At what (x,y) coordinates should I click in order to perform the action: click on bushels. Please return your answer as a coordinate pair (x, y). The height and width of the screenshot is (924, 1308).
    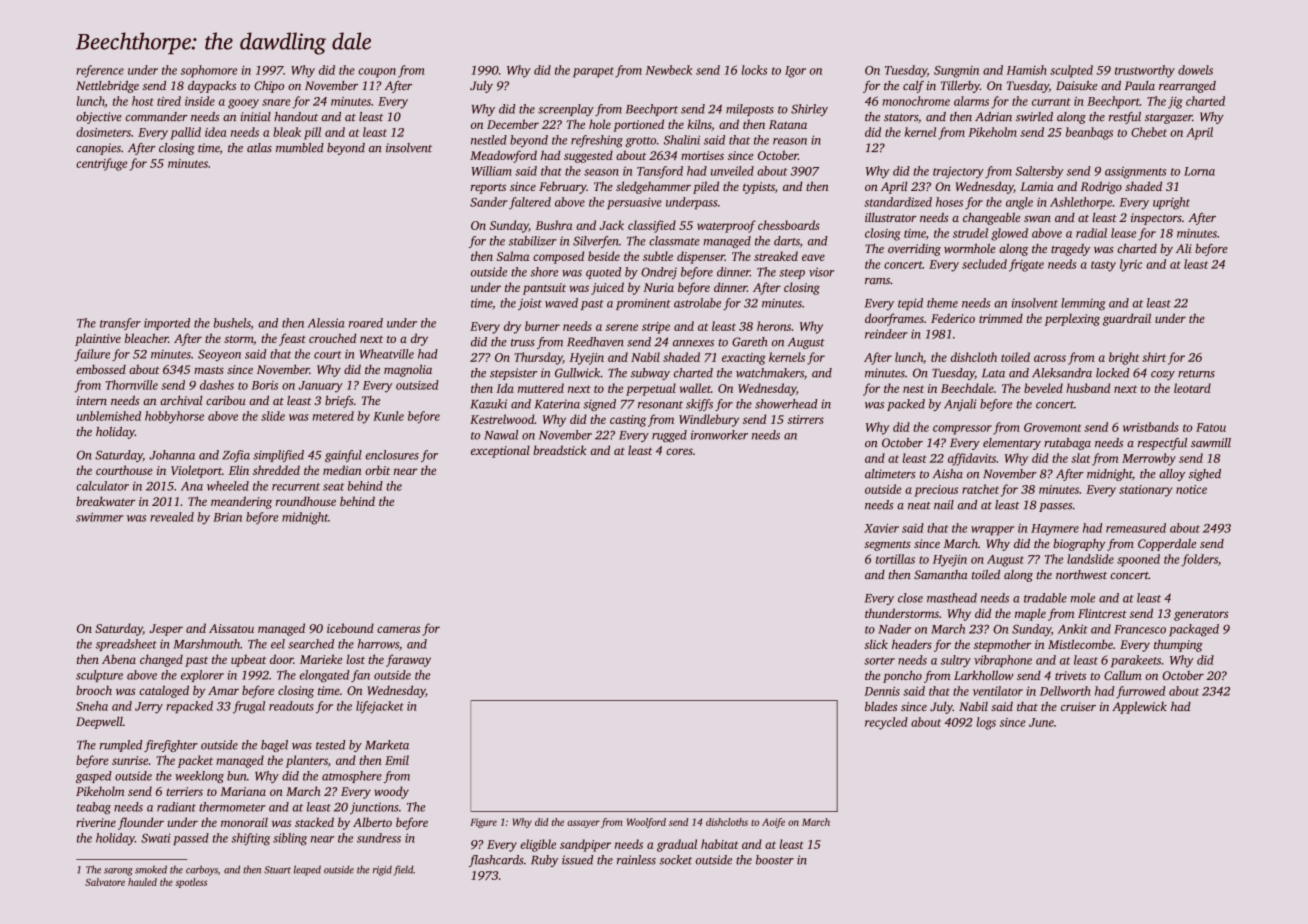
    Looking at the image, I should click on (232, 324).
